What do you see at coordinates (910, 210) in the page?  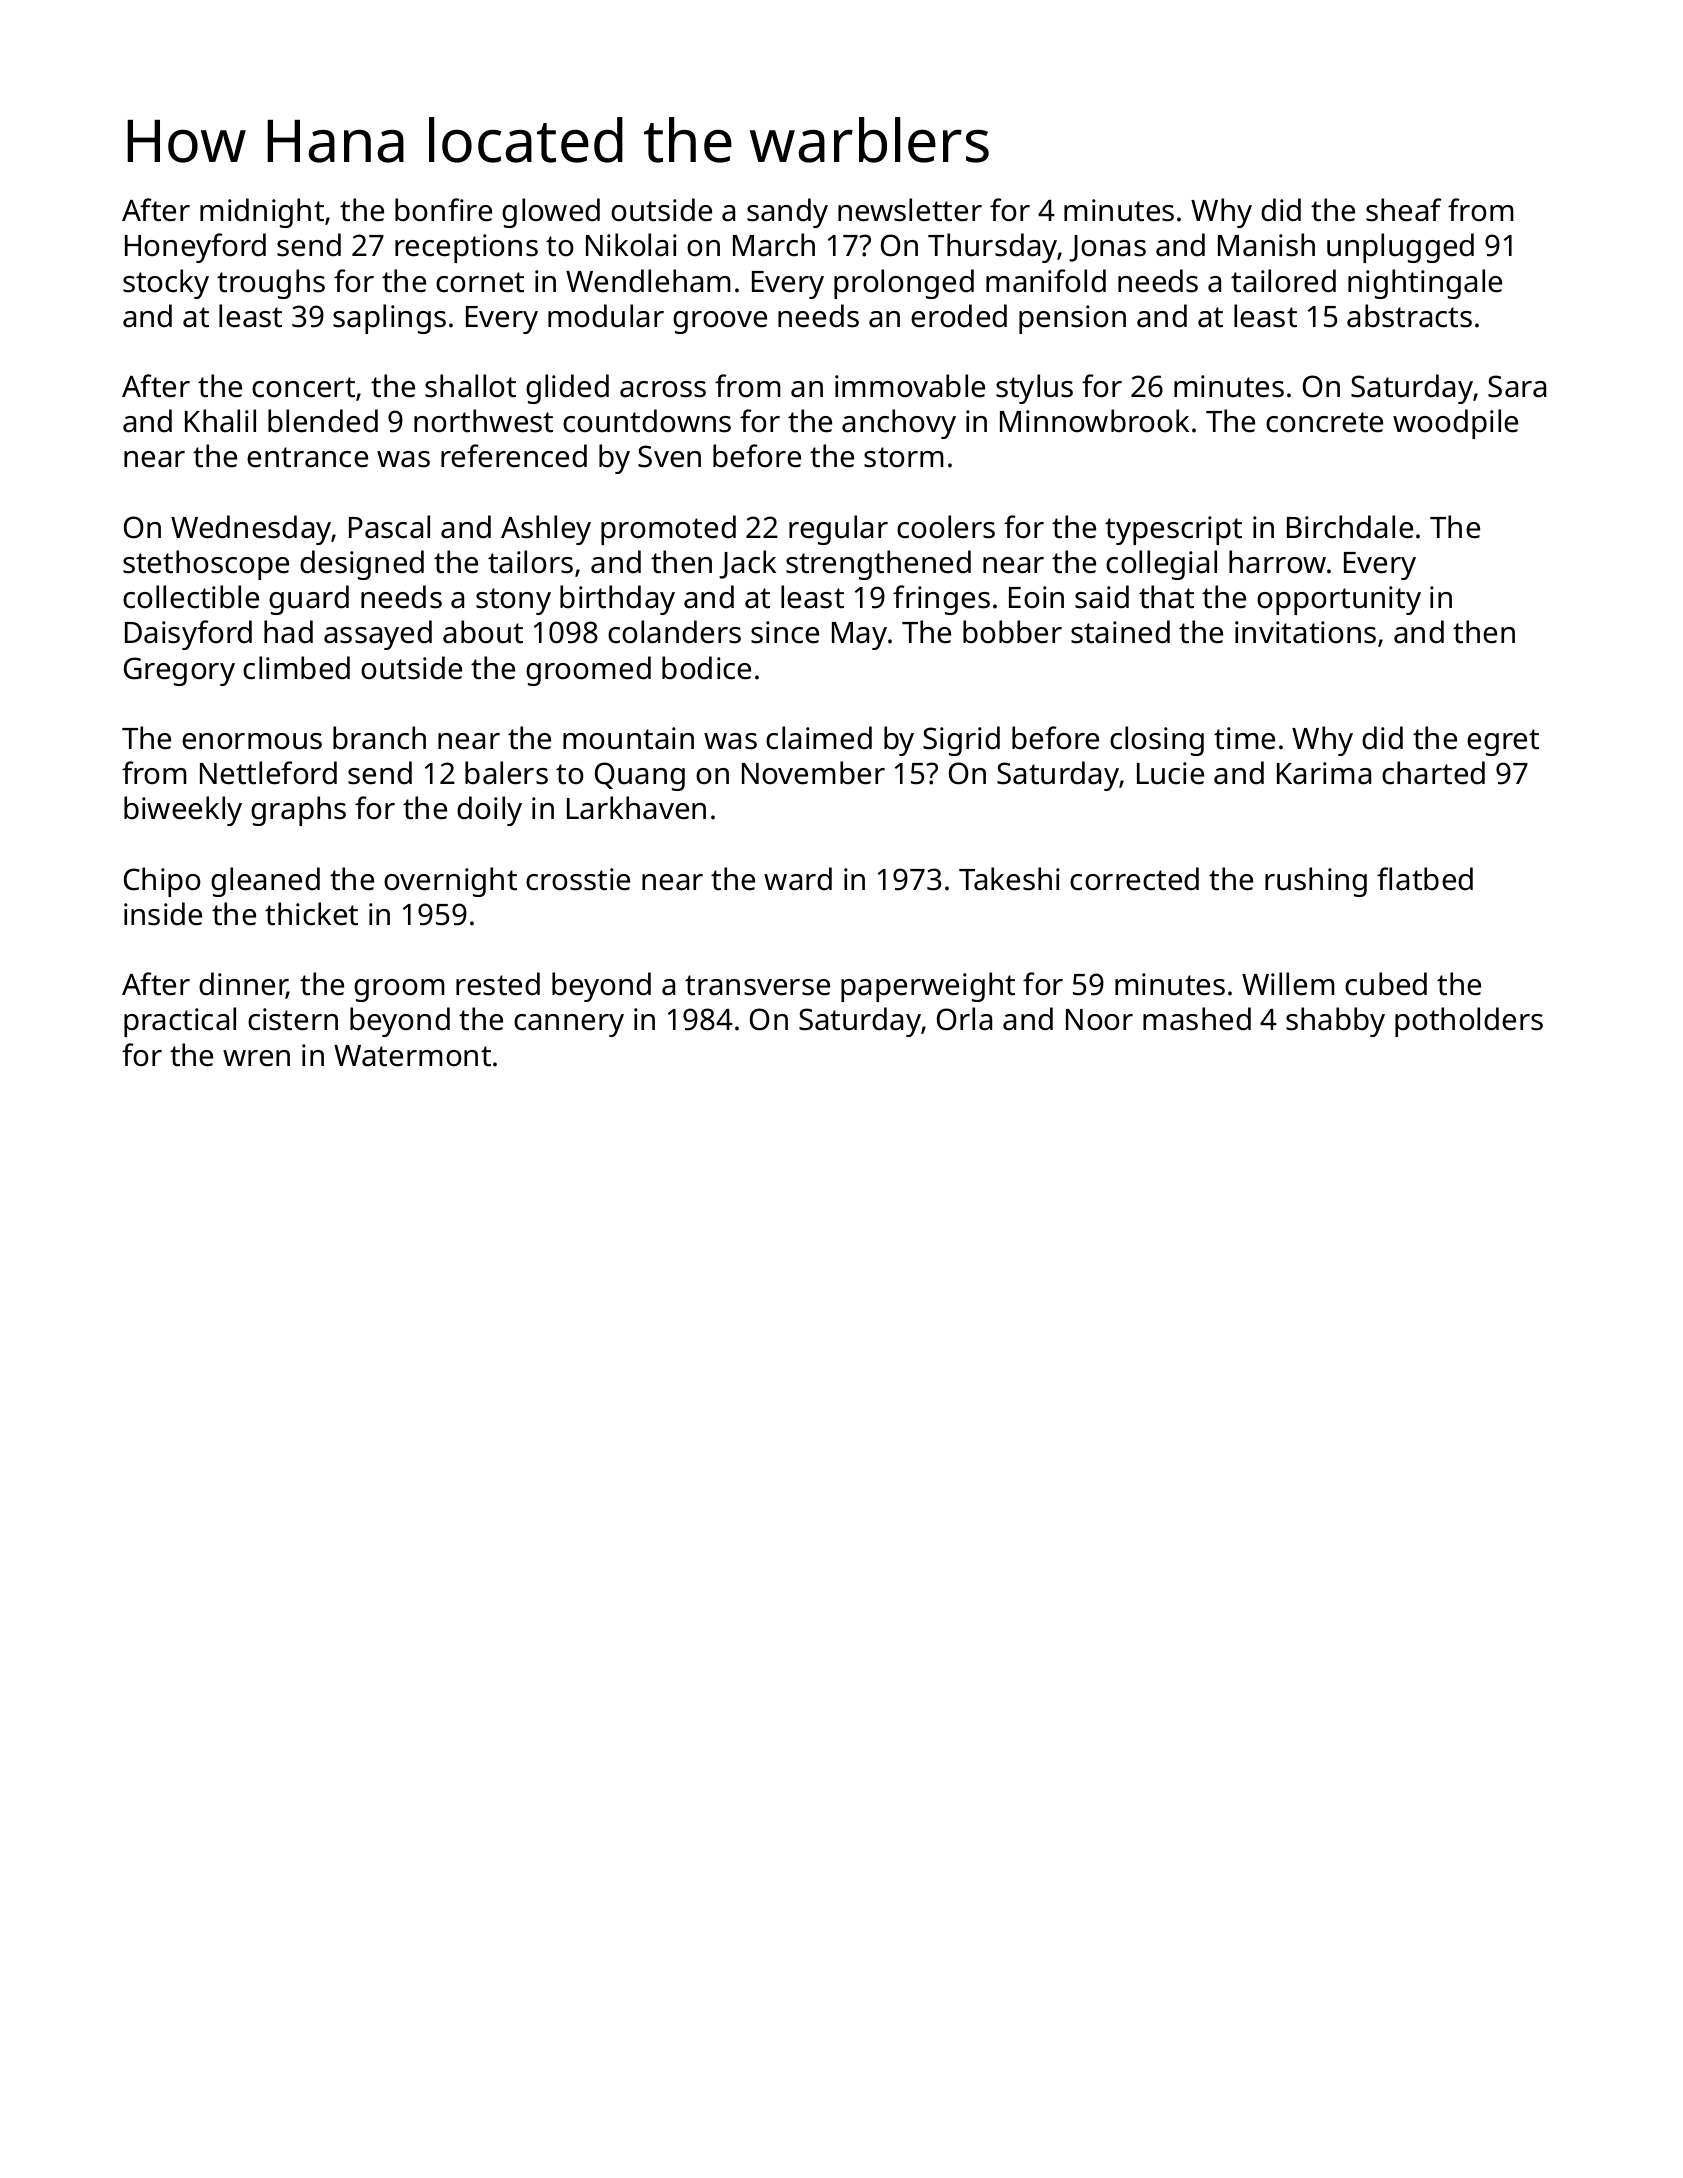 I see `newsletter` at bounding box center [910, 210].
